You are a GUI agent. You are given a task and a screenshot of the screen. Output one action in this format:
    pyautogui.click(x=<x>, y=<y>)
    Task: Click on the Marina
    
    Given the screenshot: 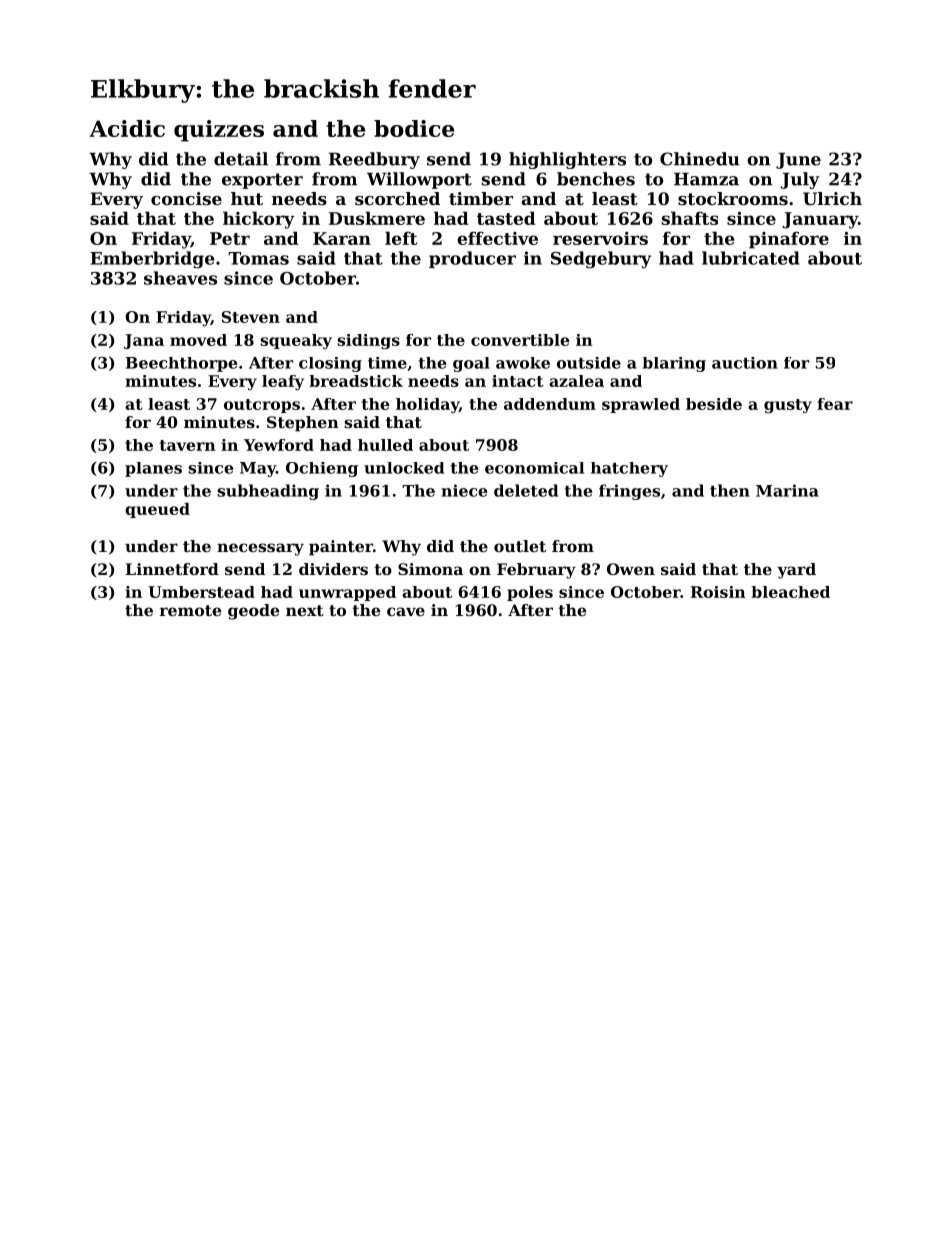 What is the action you would take?
    pyautogui.click(x=787, y=490)
